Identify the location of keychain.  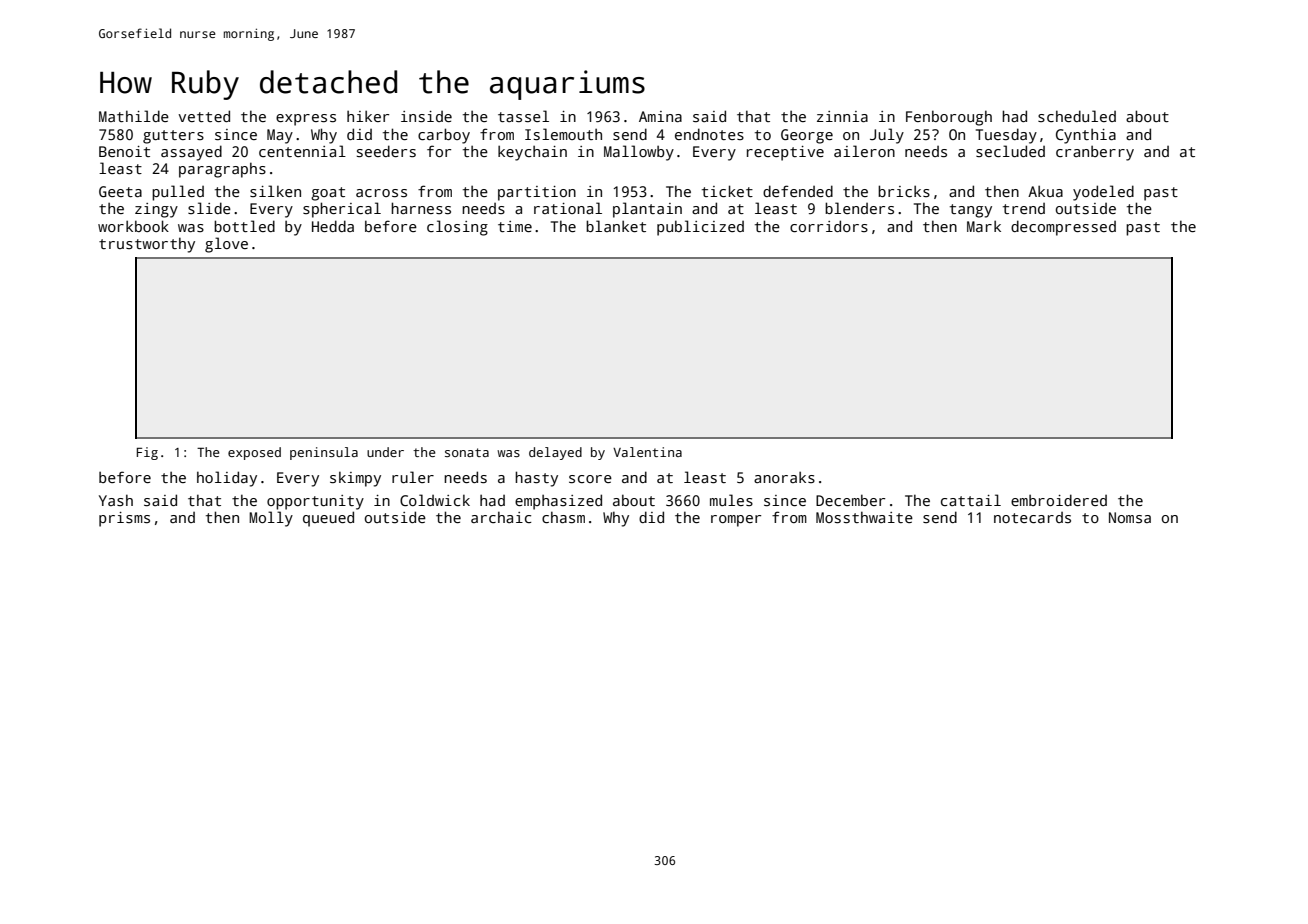
(532, 153).
